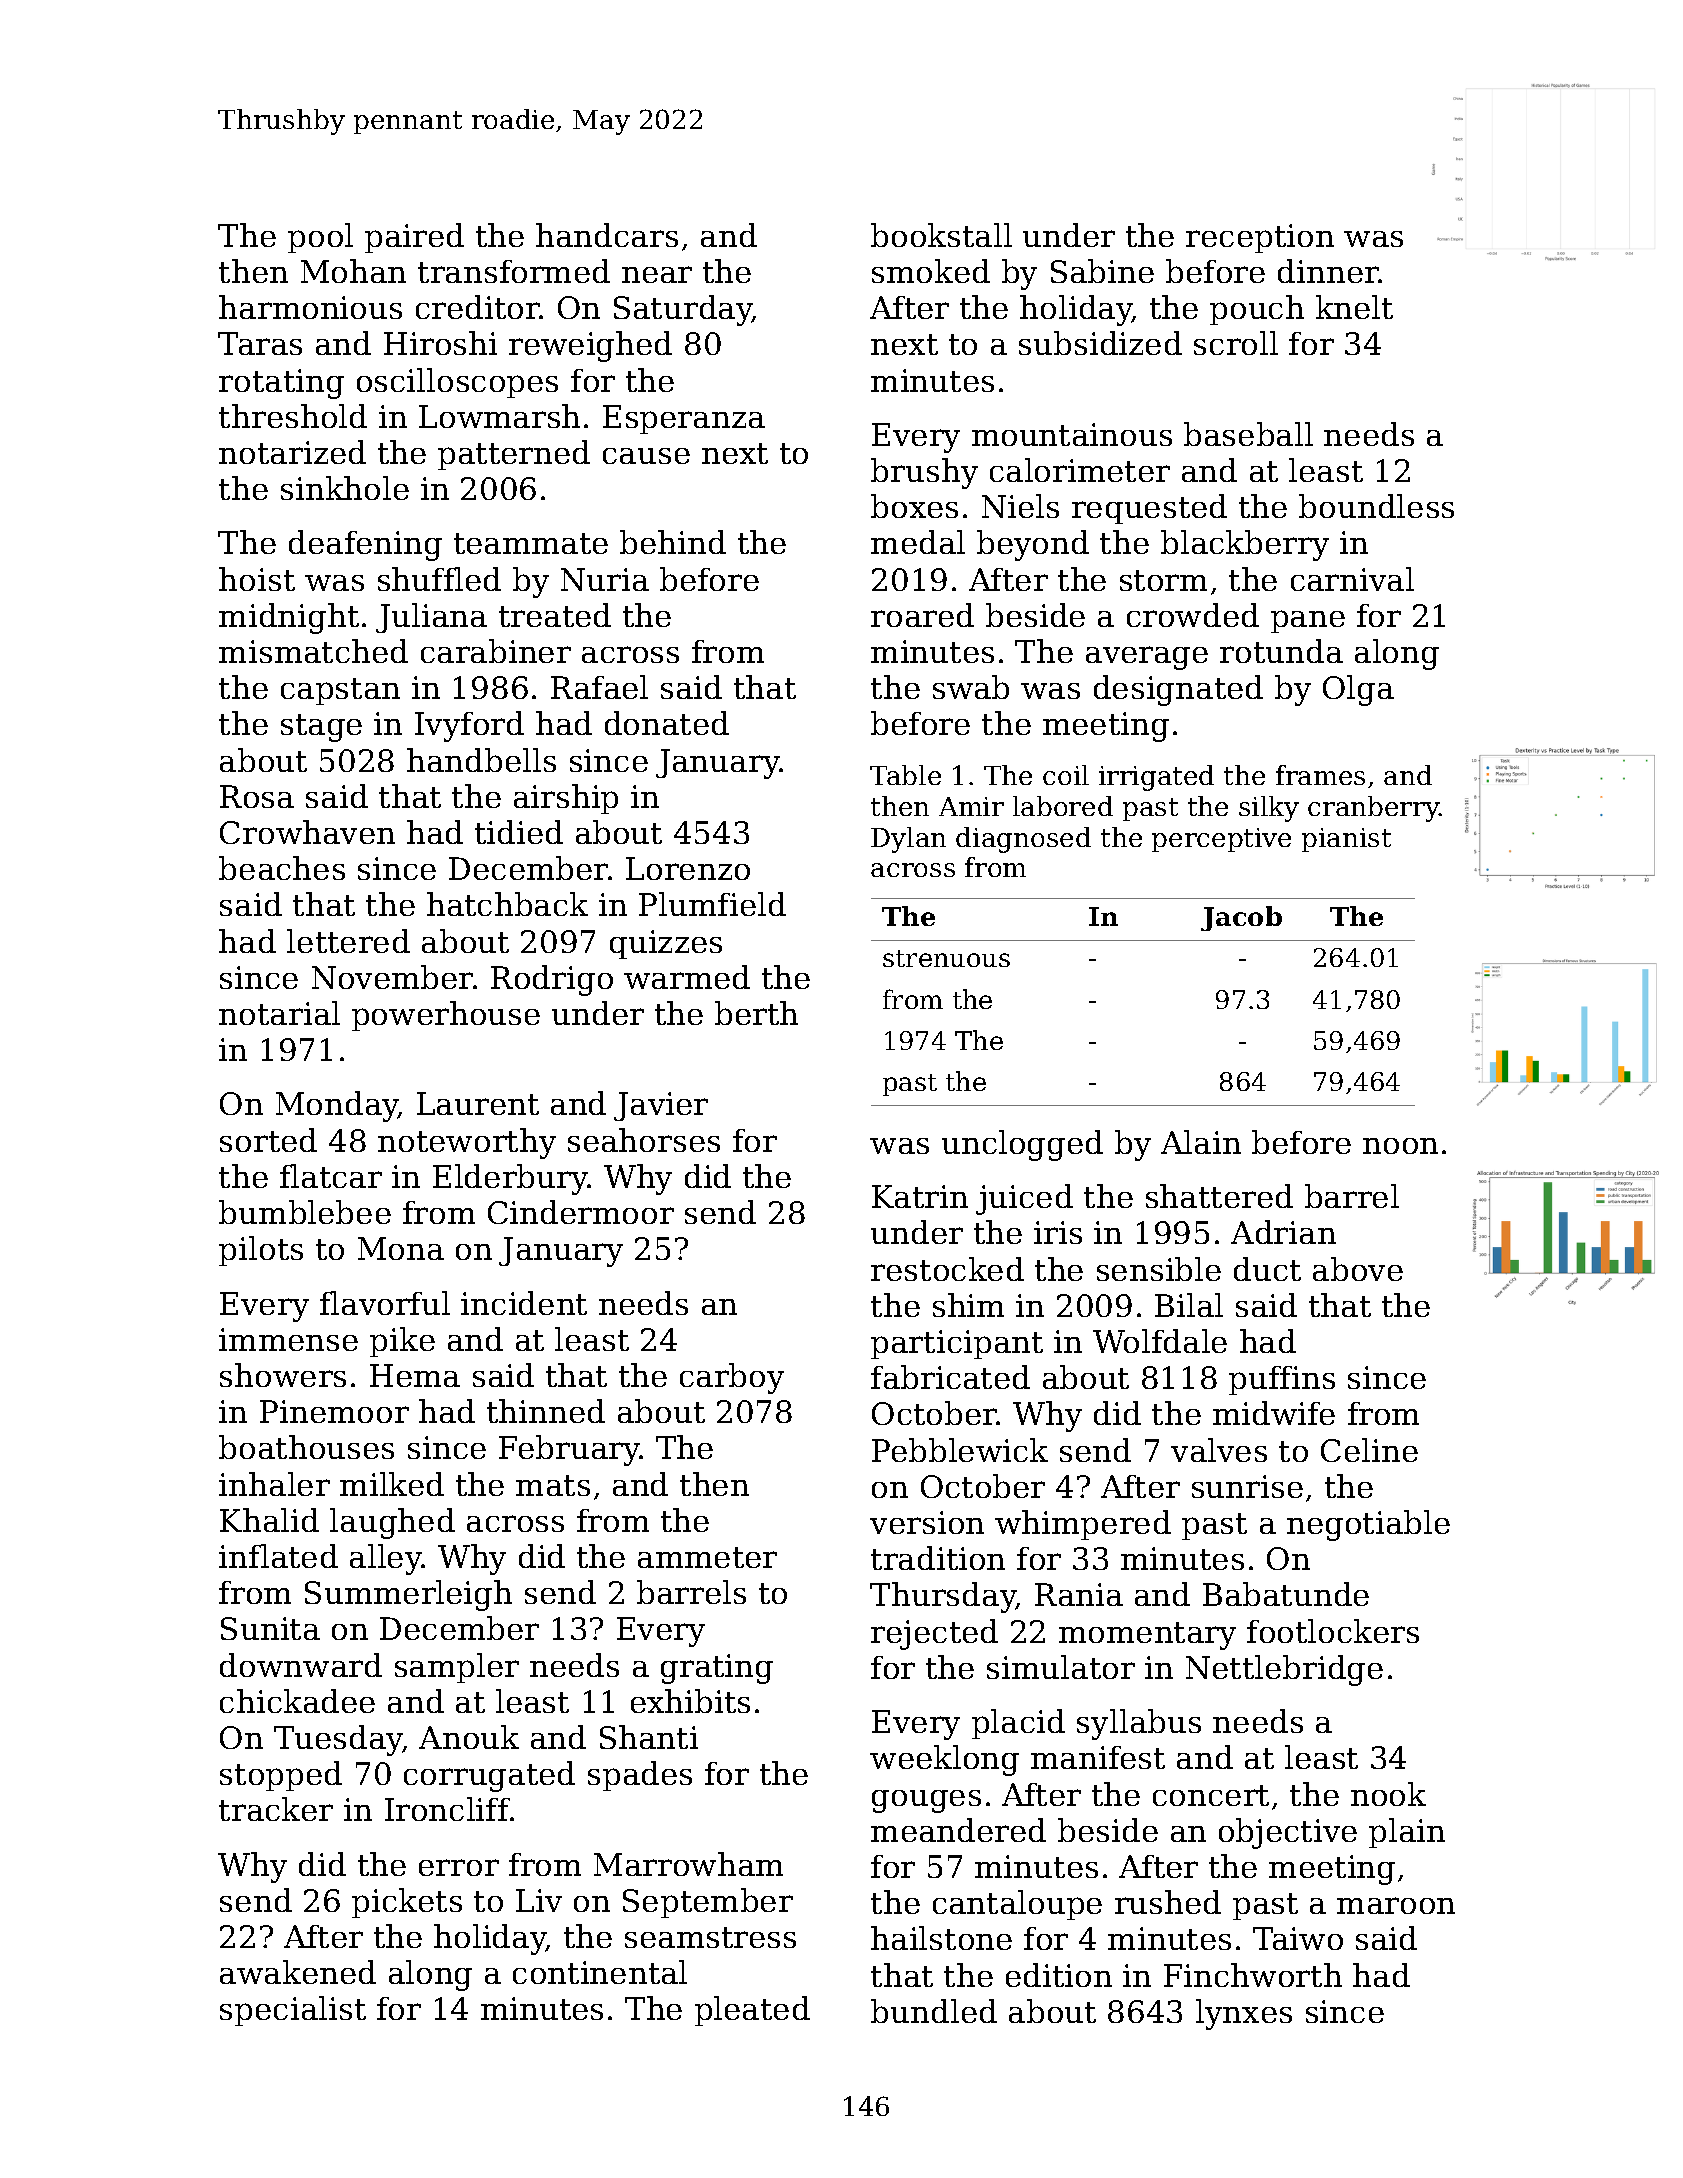 This screenshot has height=2178, width=1683. I want to click on frames, so click(1320, 775).
